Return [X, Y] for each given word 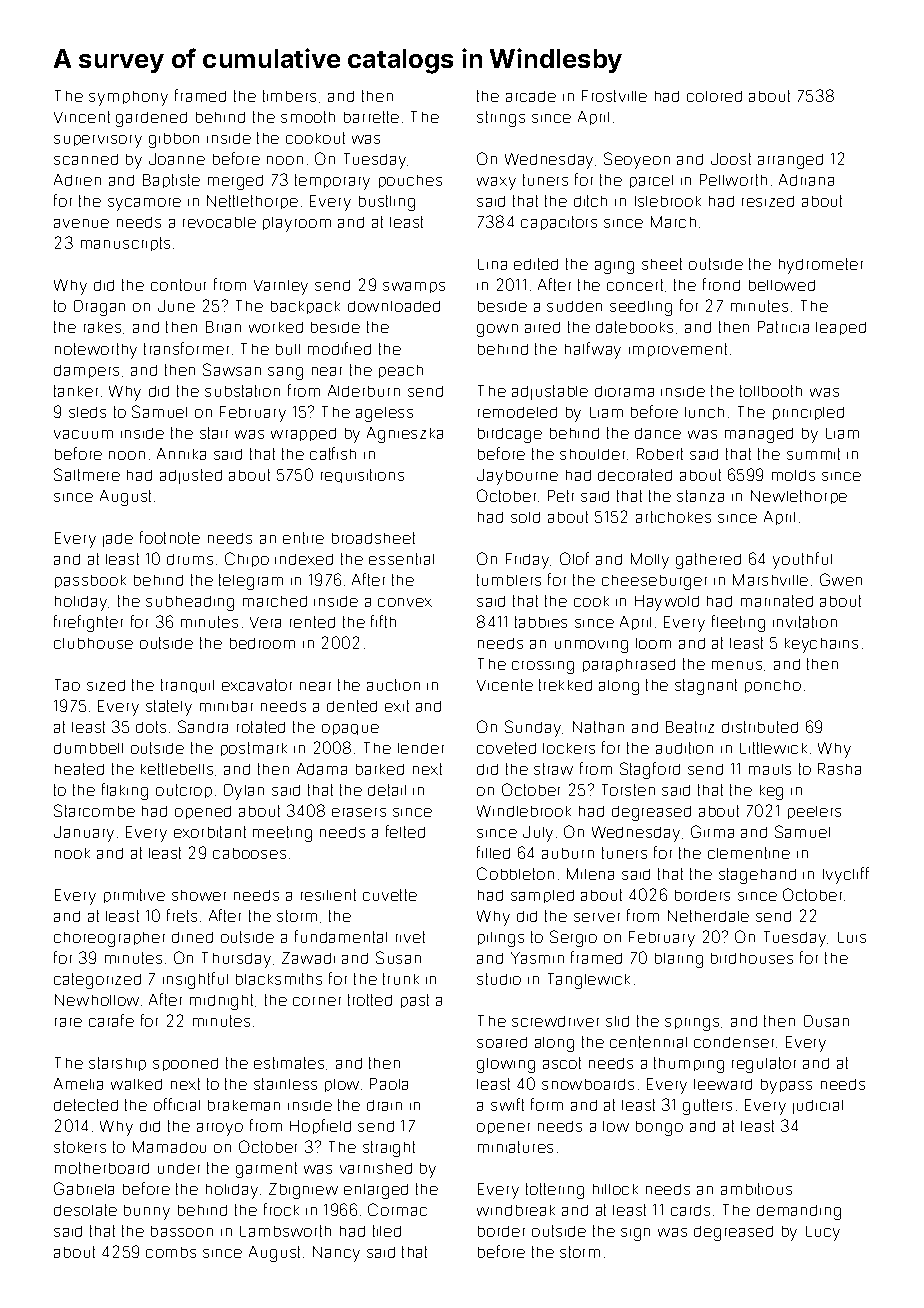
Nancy [336, 1254]
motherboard [102, 1168]
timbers [289, 96]
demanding [799, 1212]
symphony [128, 98]
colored [714, 96]
